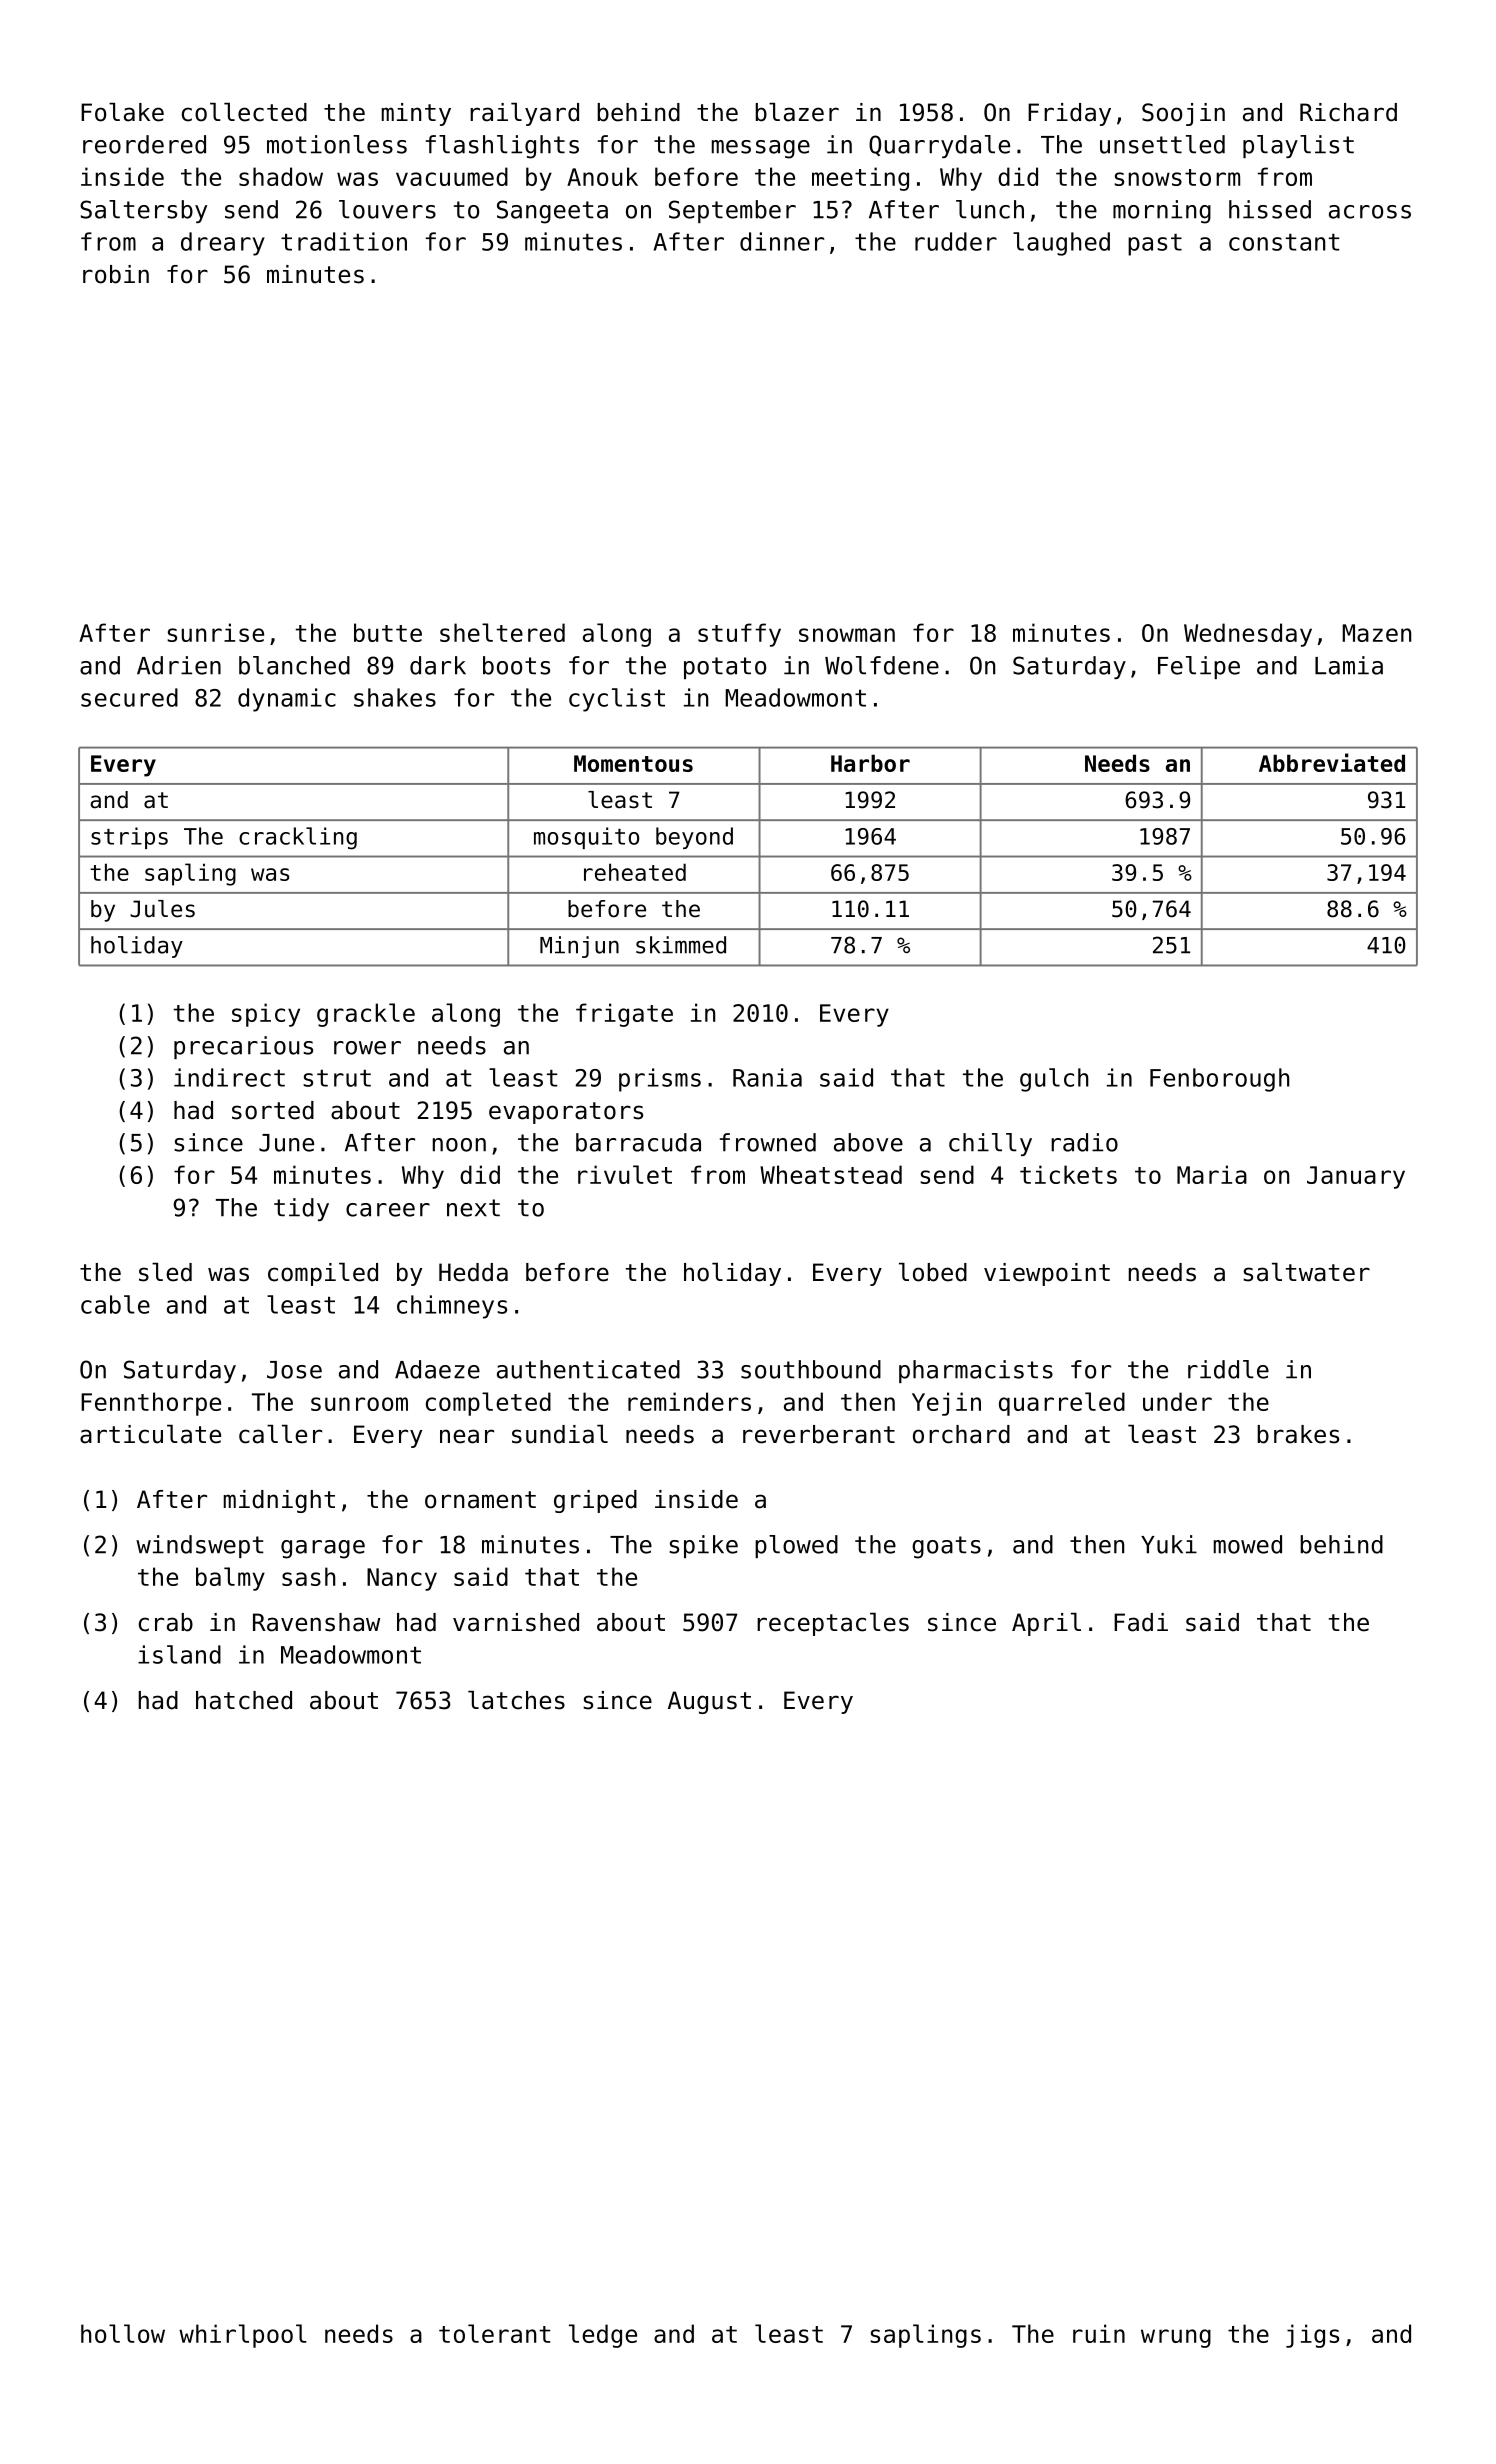 Image resolution: width=1496 pixels, height=2464 pixels. What do you see at coordinates (115, 1304) in the screenshot?
I see `cable` at bounding box center [115, 1304].
